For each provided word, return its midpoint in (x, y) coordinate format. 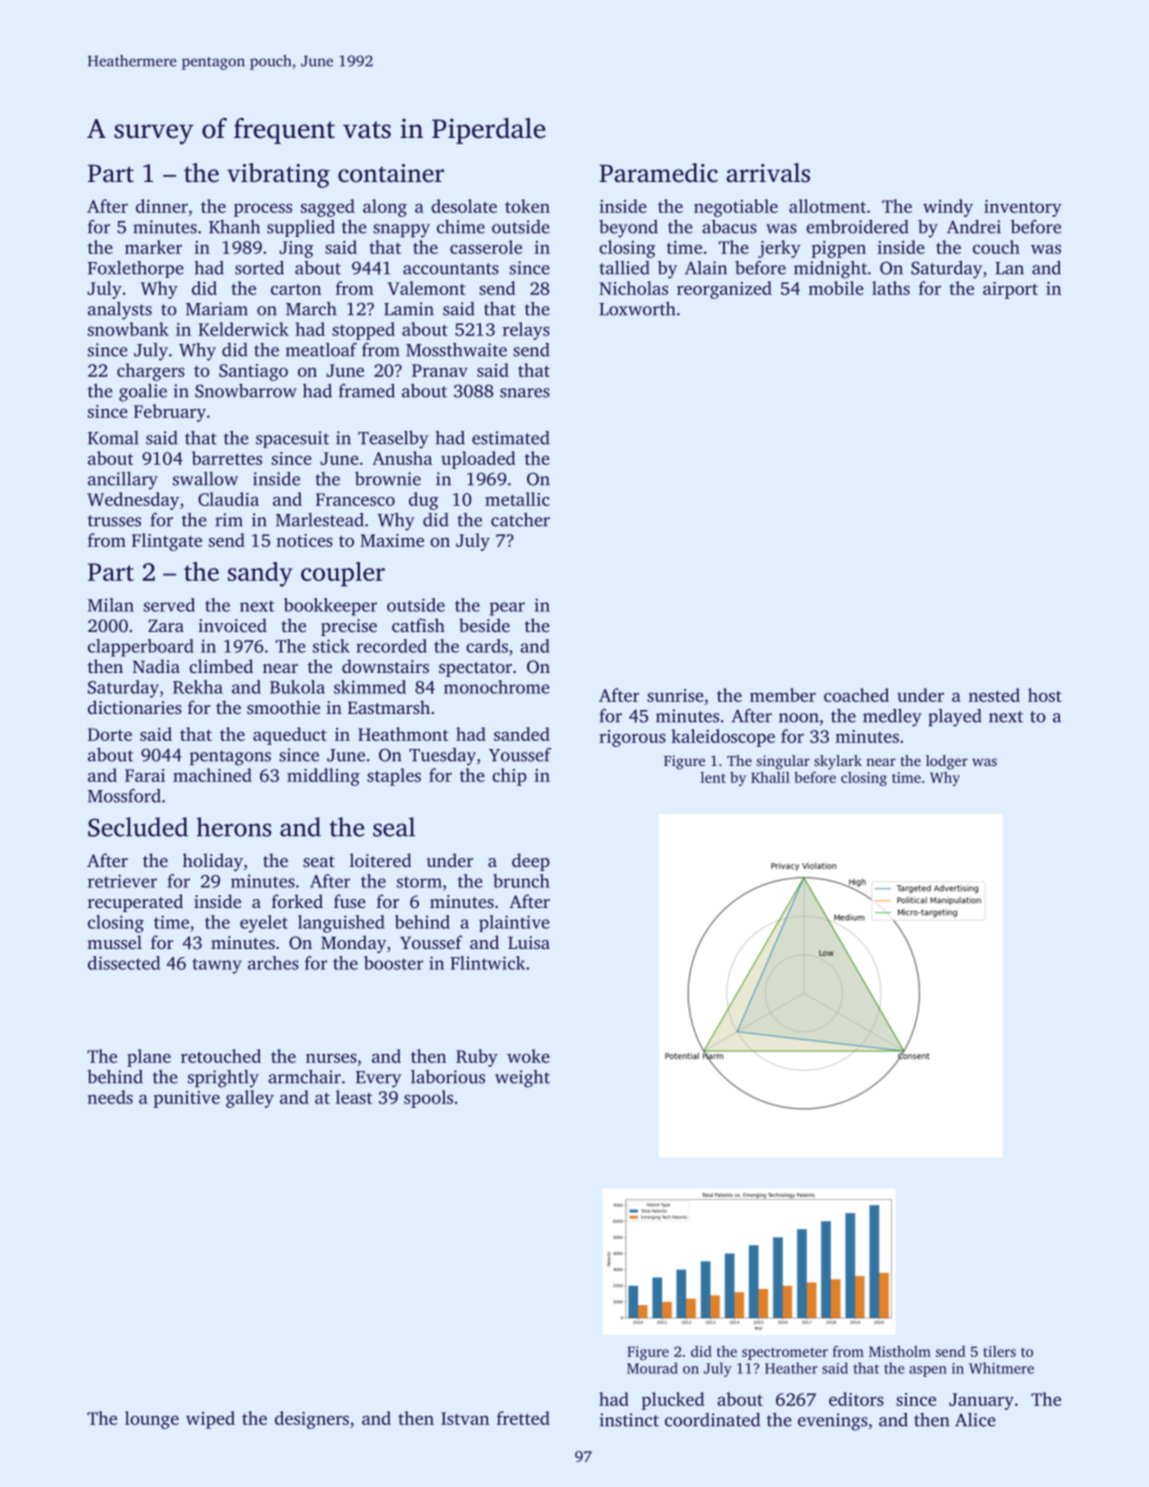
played (955, 718)
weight (522, 1079)
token (527, 206)
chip (509, 777)
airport (1010, 290)
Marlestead (320, 520)
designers (312, 1420)
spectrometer (785, 1354)
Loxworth (637, 309)
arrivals (768, 173)
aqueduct (290, 736)
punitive (186, 1099)
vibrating (278, 175)
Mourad (652, 1368)
